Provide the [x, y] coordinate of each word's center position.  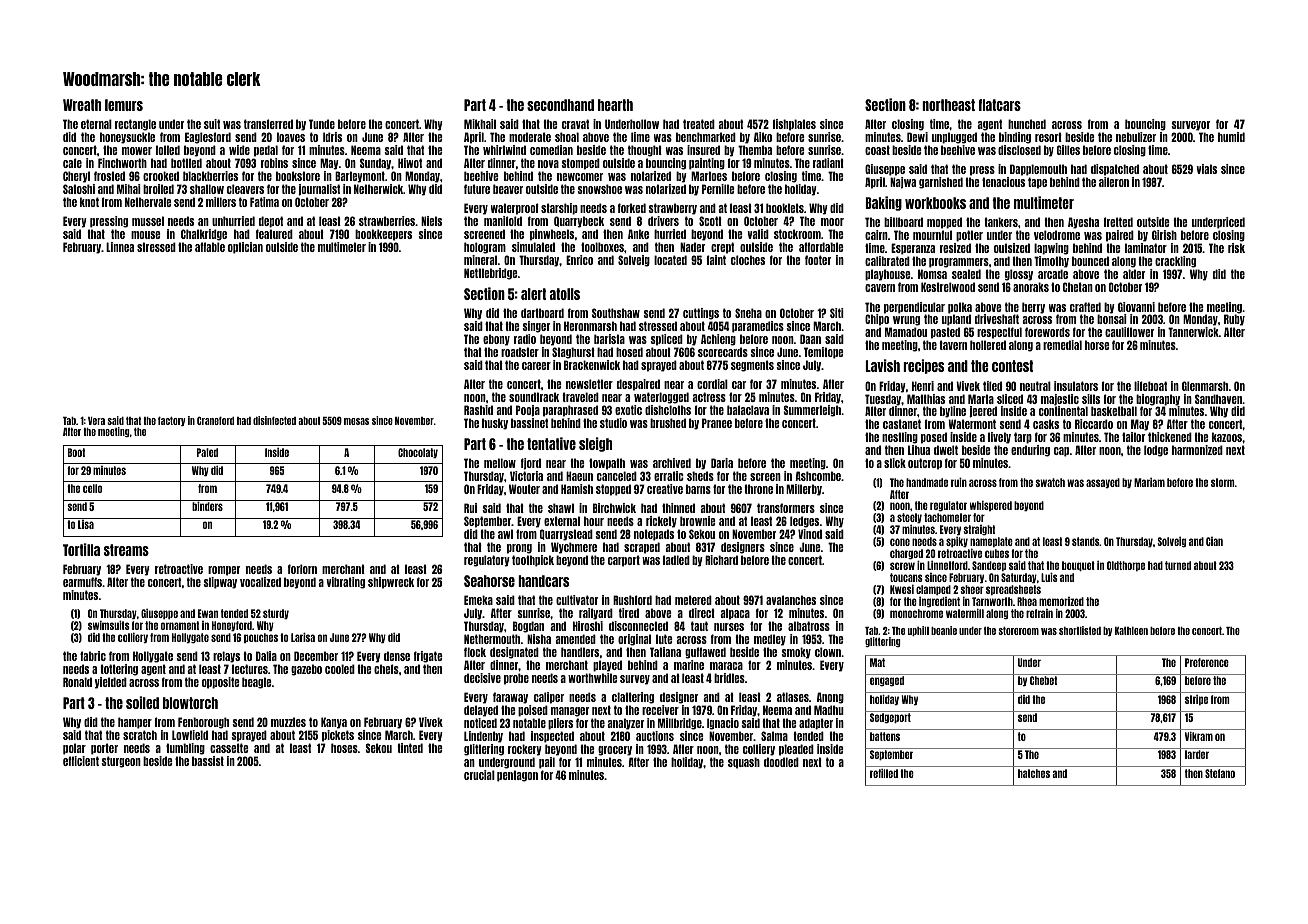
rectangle [135, 125]
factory [171, 421]
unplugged [954, 138]
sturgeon [121, 762]
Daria [722, 463]
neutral [1035, 386]
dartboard [542, 313]
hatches [1034, 773]
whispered [991, 506]
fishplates [794, 125]
